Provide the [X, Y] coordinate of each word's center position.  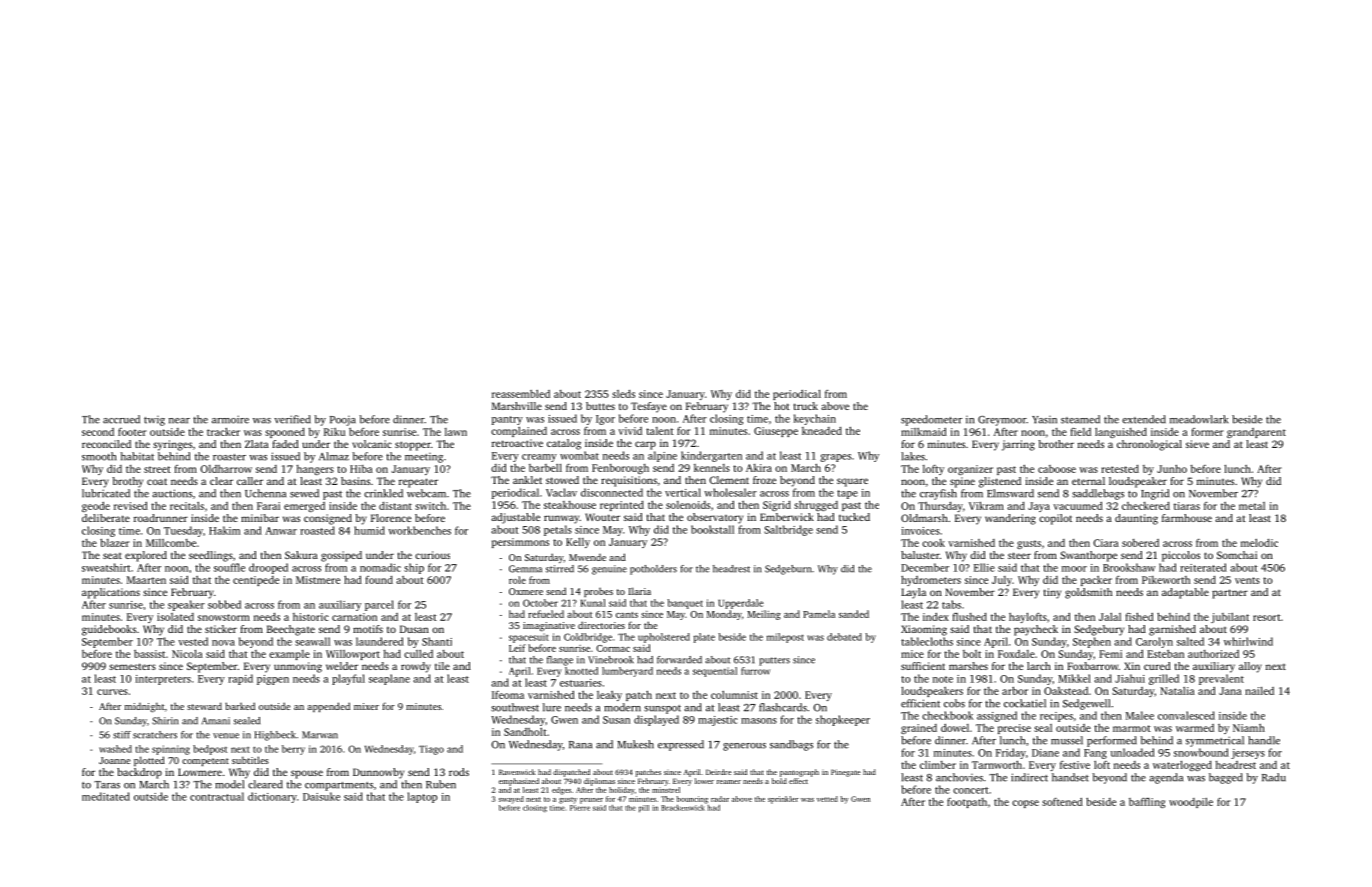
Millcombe [171, 543]
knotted [581, 671]
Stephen [1092, 642]
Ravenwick [517, 772]
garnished [1172, 630]
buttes [600, 406]
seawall [312, 641]
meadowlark [1199, 419]
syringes [172, 445]
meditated [106, 796]
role [517, 580]
